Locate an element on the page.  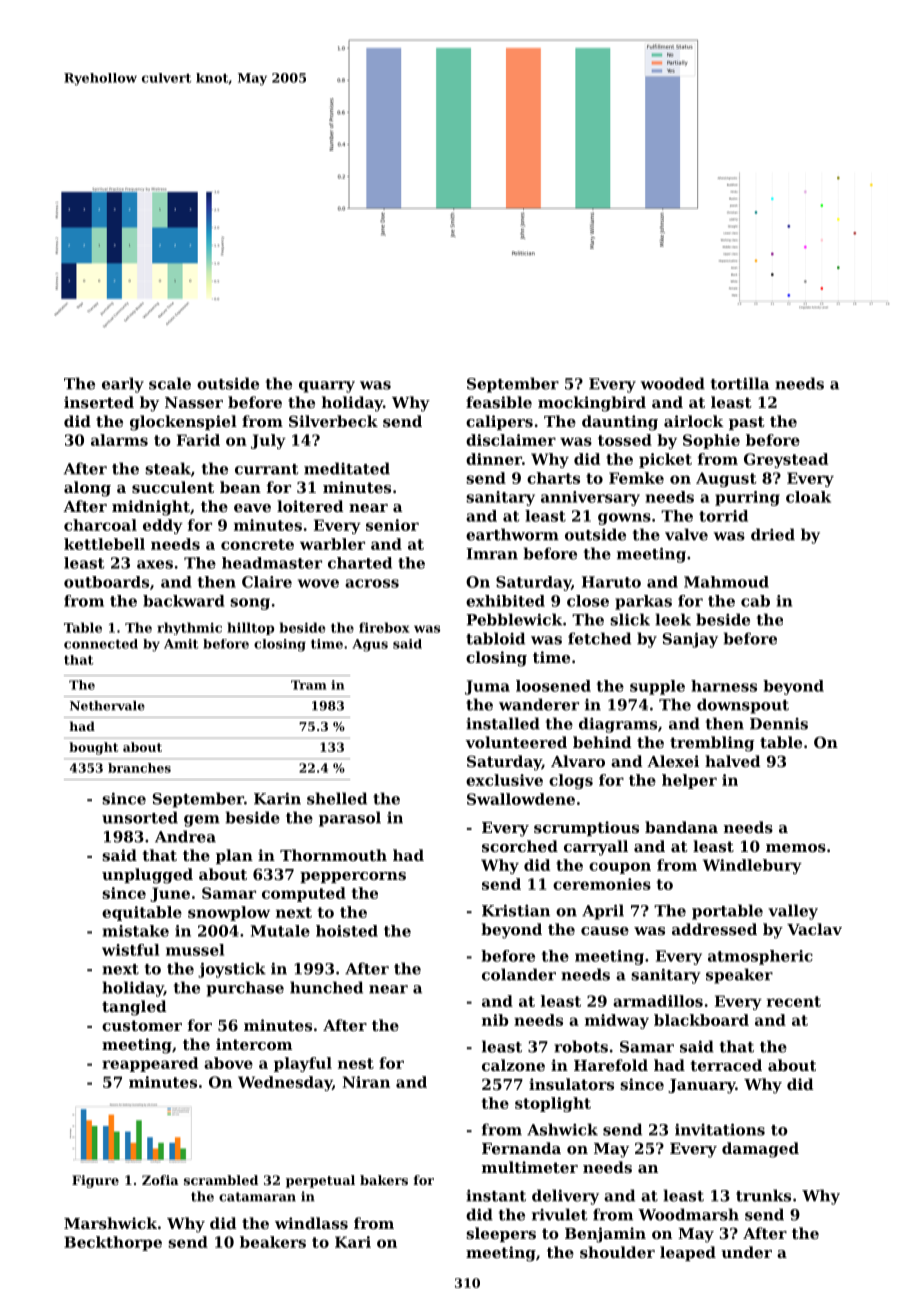
wooded is located at coordinates (672, 383).
